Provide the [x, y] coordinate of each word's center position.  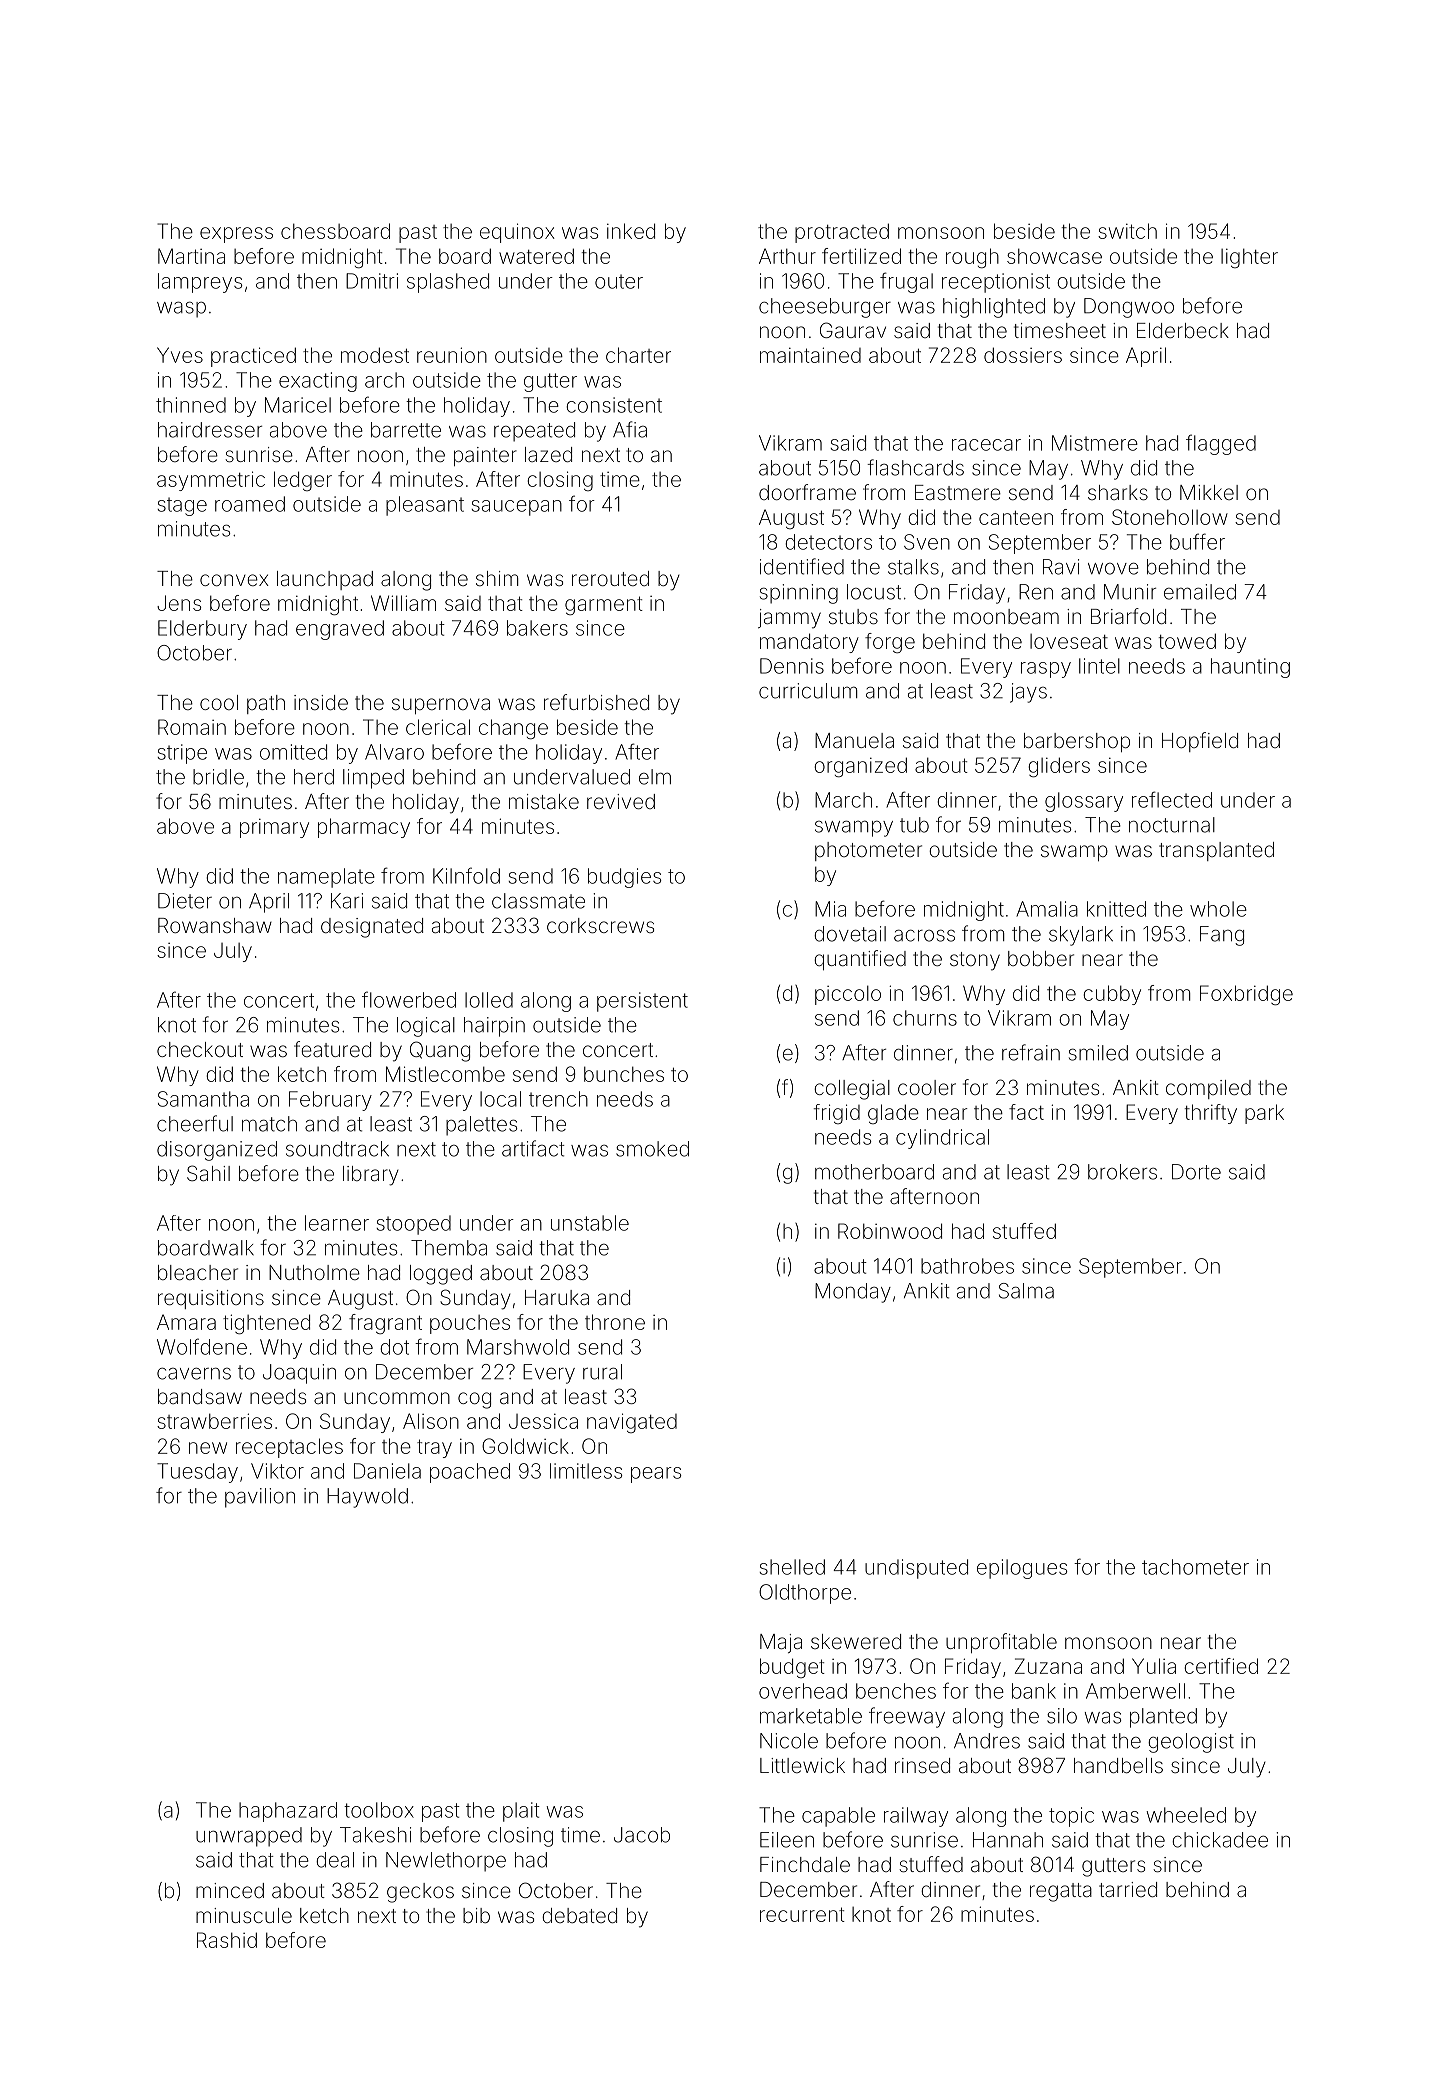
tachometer [1195, 1567]
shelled [792, 1567]
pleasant [425, 506]
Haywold [367, 1498]
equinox [517, 233]
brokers [1122, 1172]
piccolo [848, 995]
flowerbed [409, 999]
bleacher [198, 1272]
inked [631, 231]
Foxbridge [1246, 995]
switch [1127, 231]
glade [893, 1114]
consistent [614, 405]
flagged [1221, 444]
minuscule [244, 1915]
